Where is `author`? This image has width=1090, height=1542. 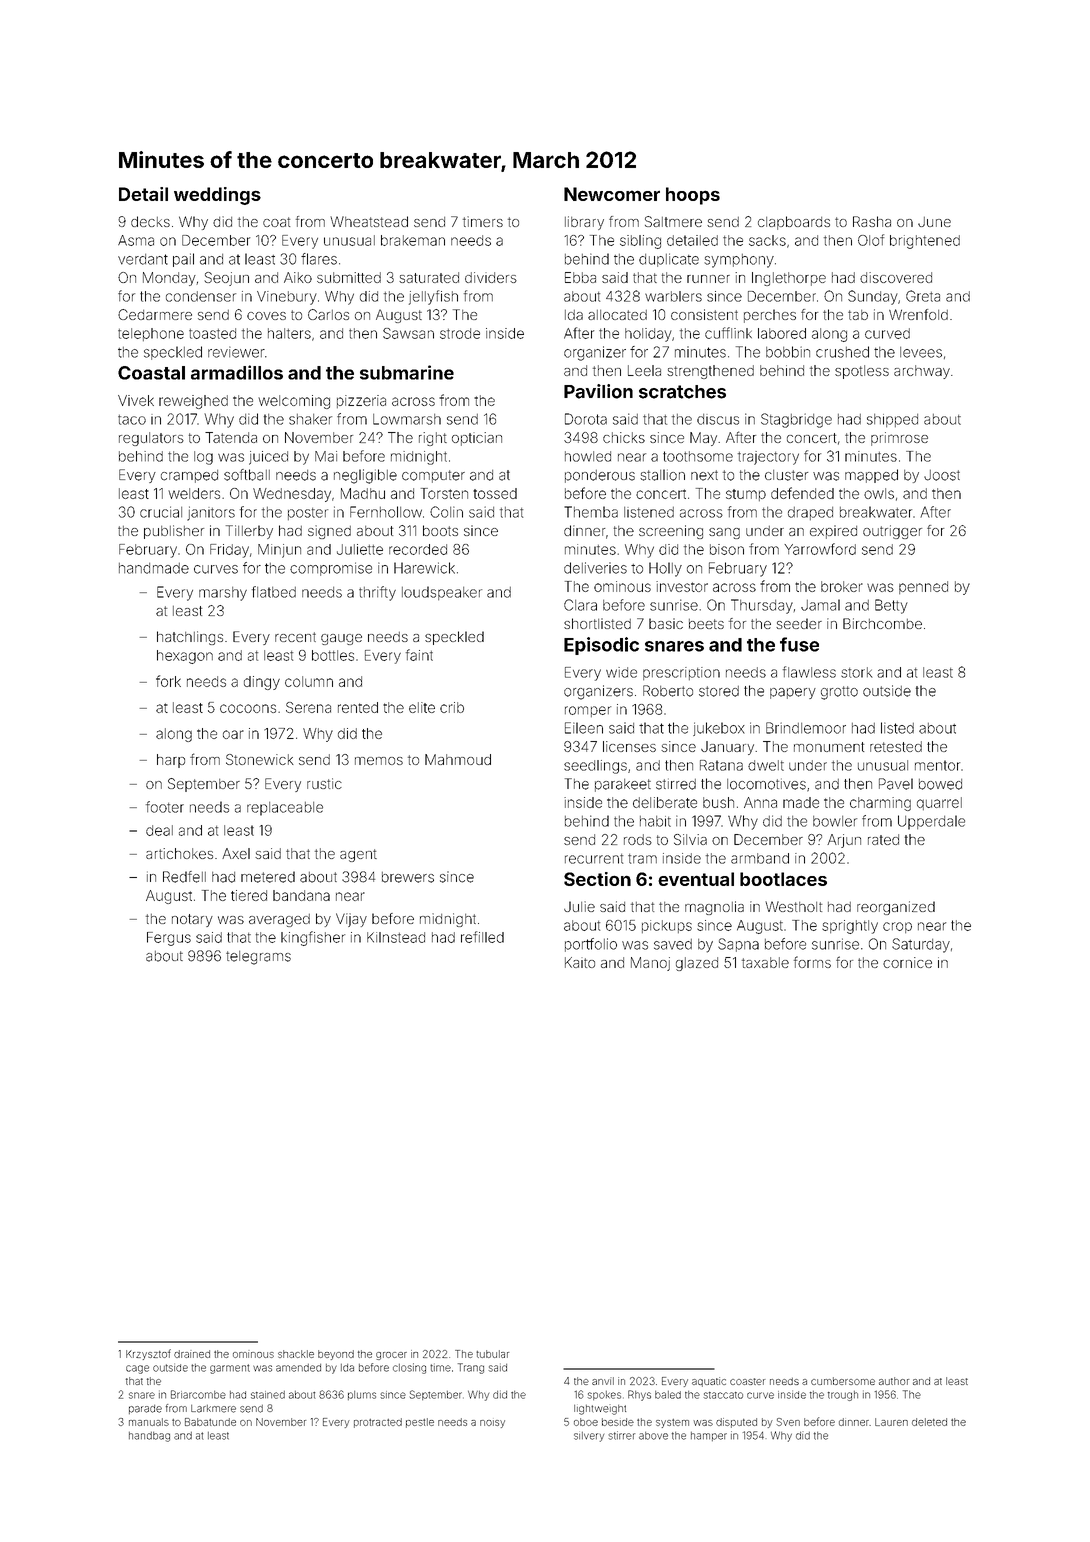
author is located at coordinates (894, 1381).
